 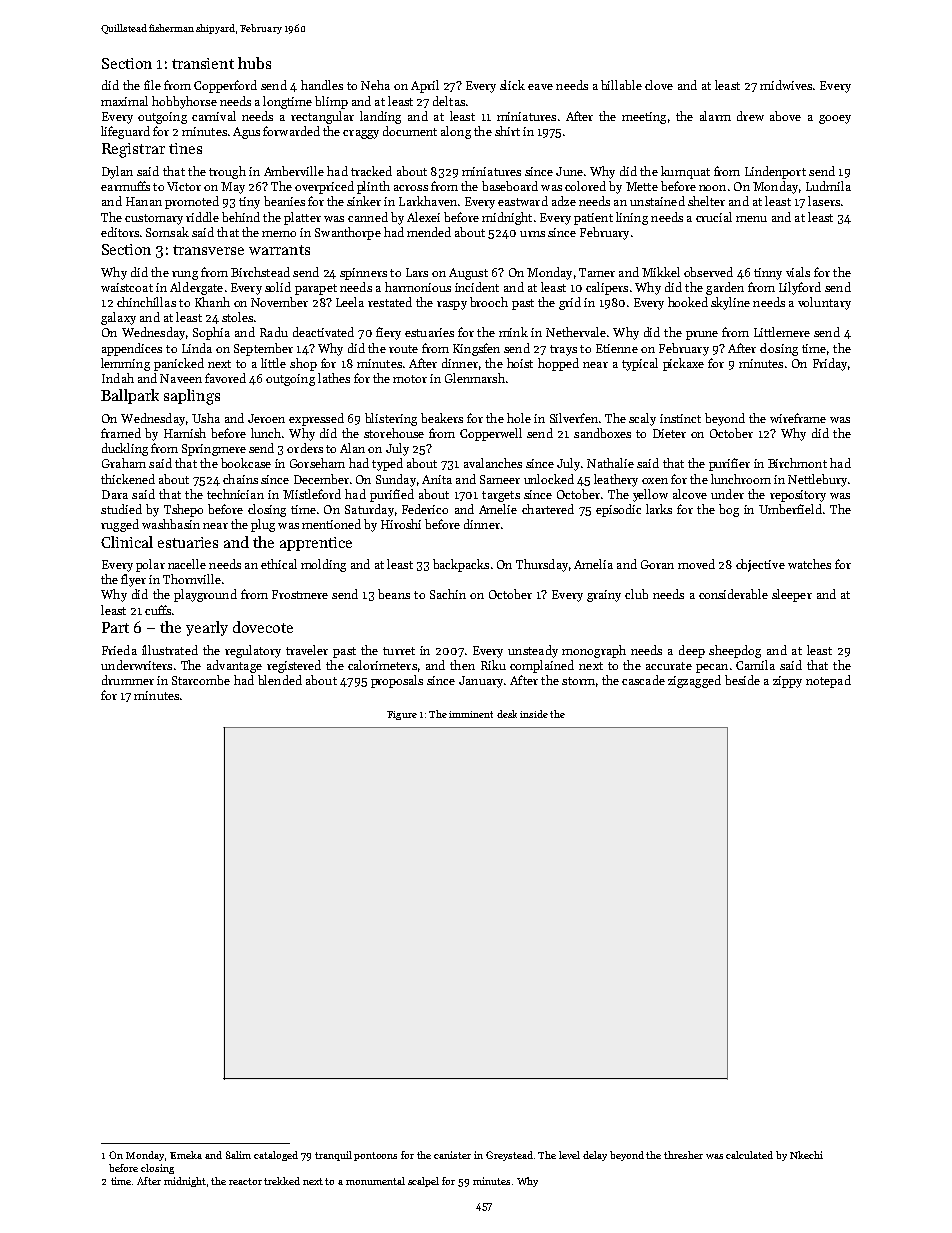 What do you see at coordinates (509, 1156) in the page?
I see `Greystead` at bounding box center [509, 1156].
